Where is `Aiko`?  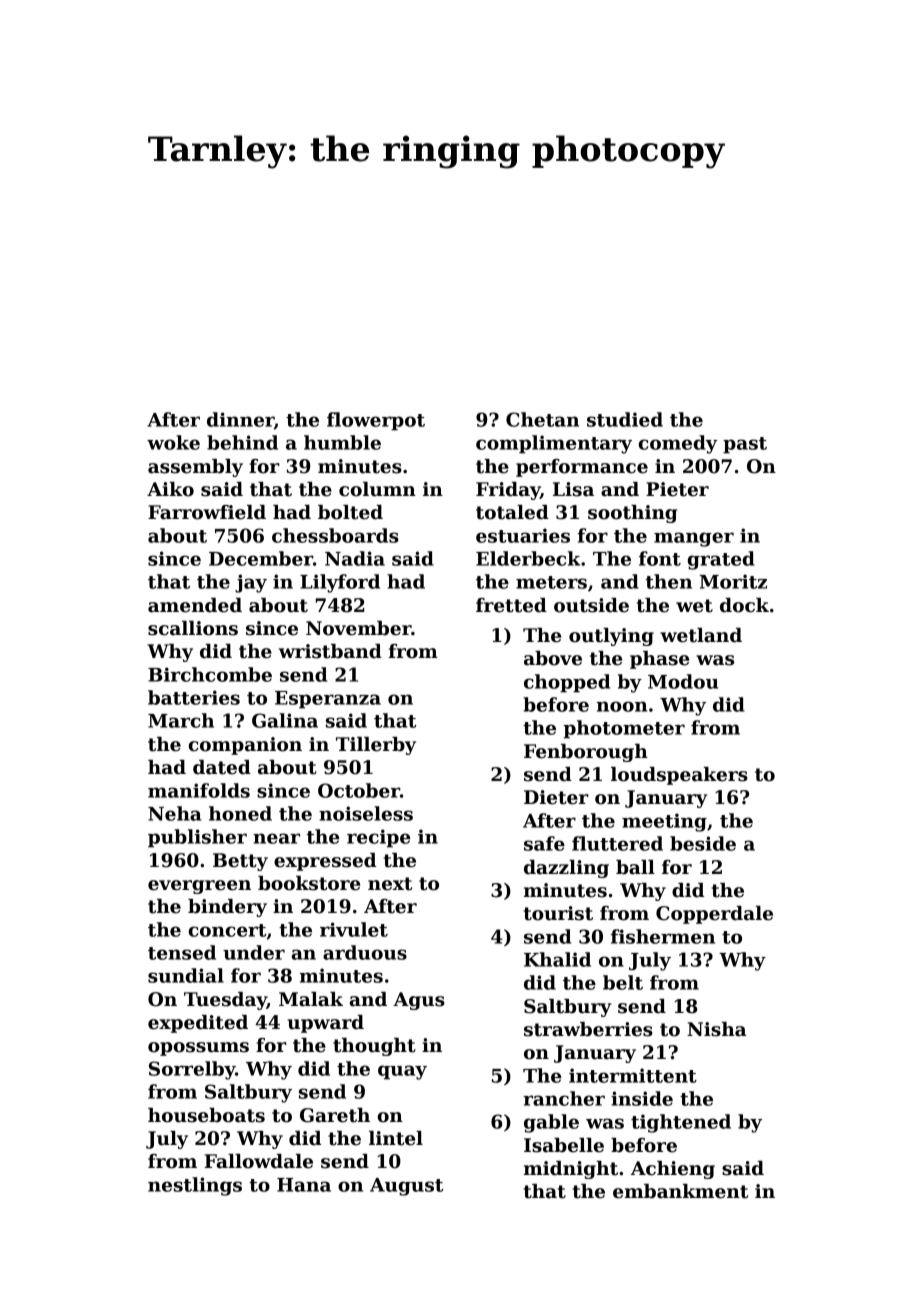 Aiko is located at coordinates (170, 489).
